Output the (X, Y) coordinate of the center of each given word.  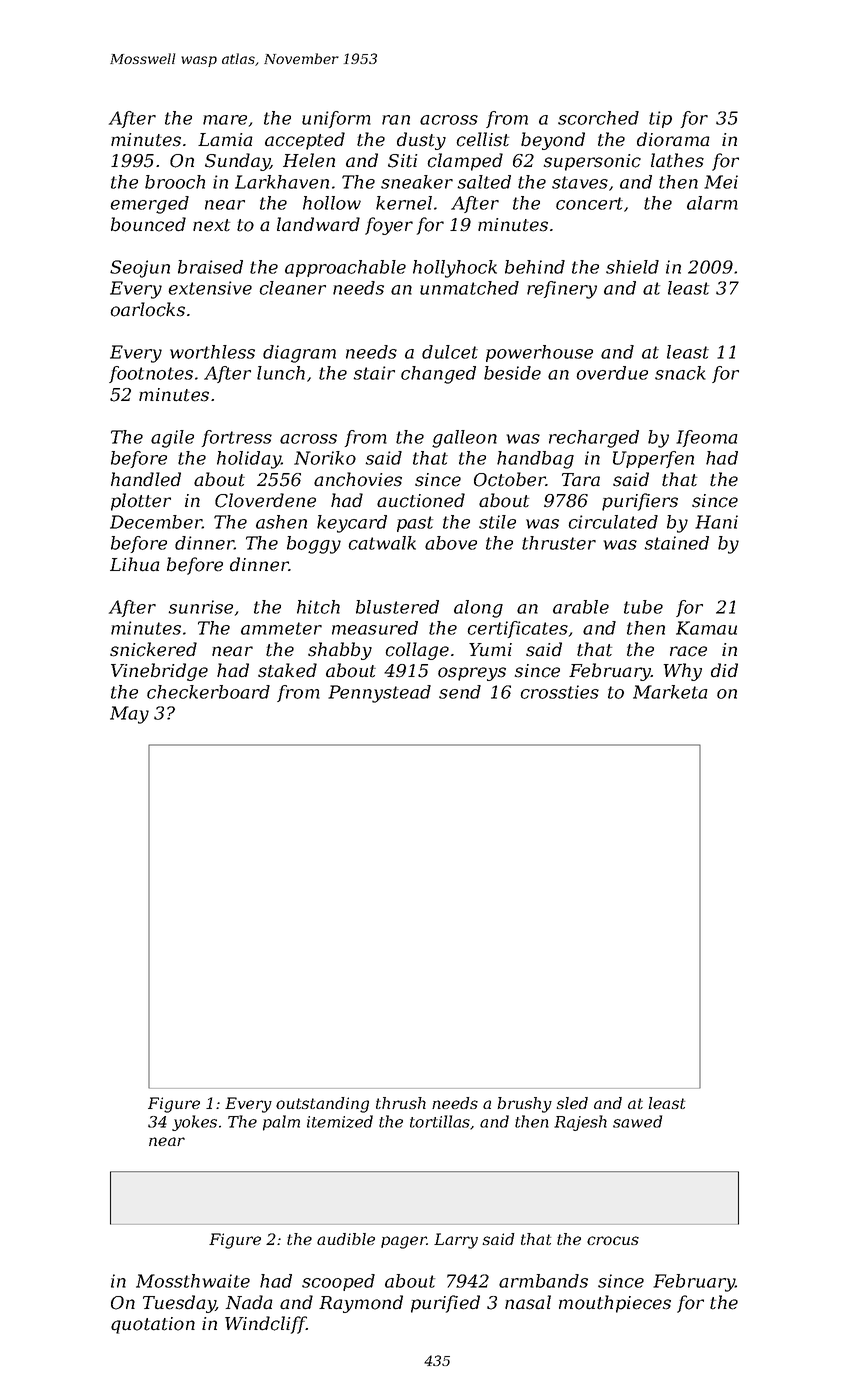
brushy (524, 1105)
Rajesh (580, 1123)
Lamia (225, 140)
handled (146, 479)
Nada (249, 1302)
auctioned (421, 500)
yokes (194, 1123)
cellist (483, 139)
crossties (560, 692)
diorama (673, 139)
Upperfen (653, 459)
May (129, 715)
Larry (456, 1241)
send (460, 692)
